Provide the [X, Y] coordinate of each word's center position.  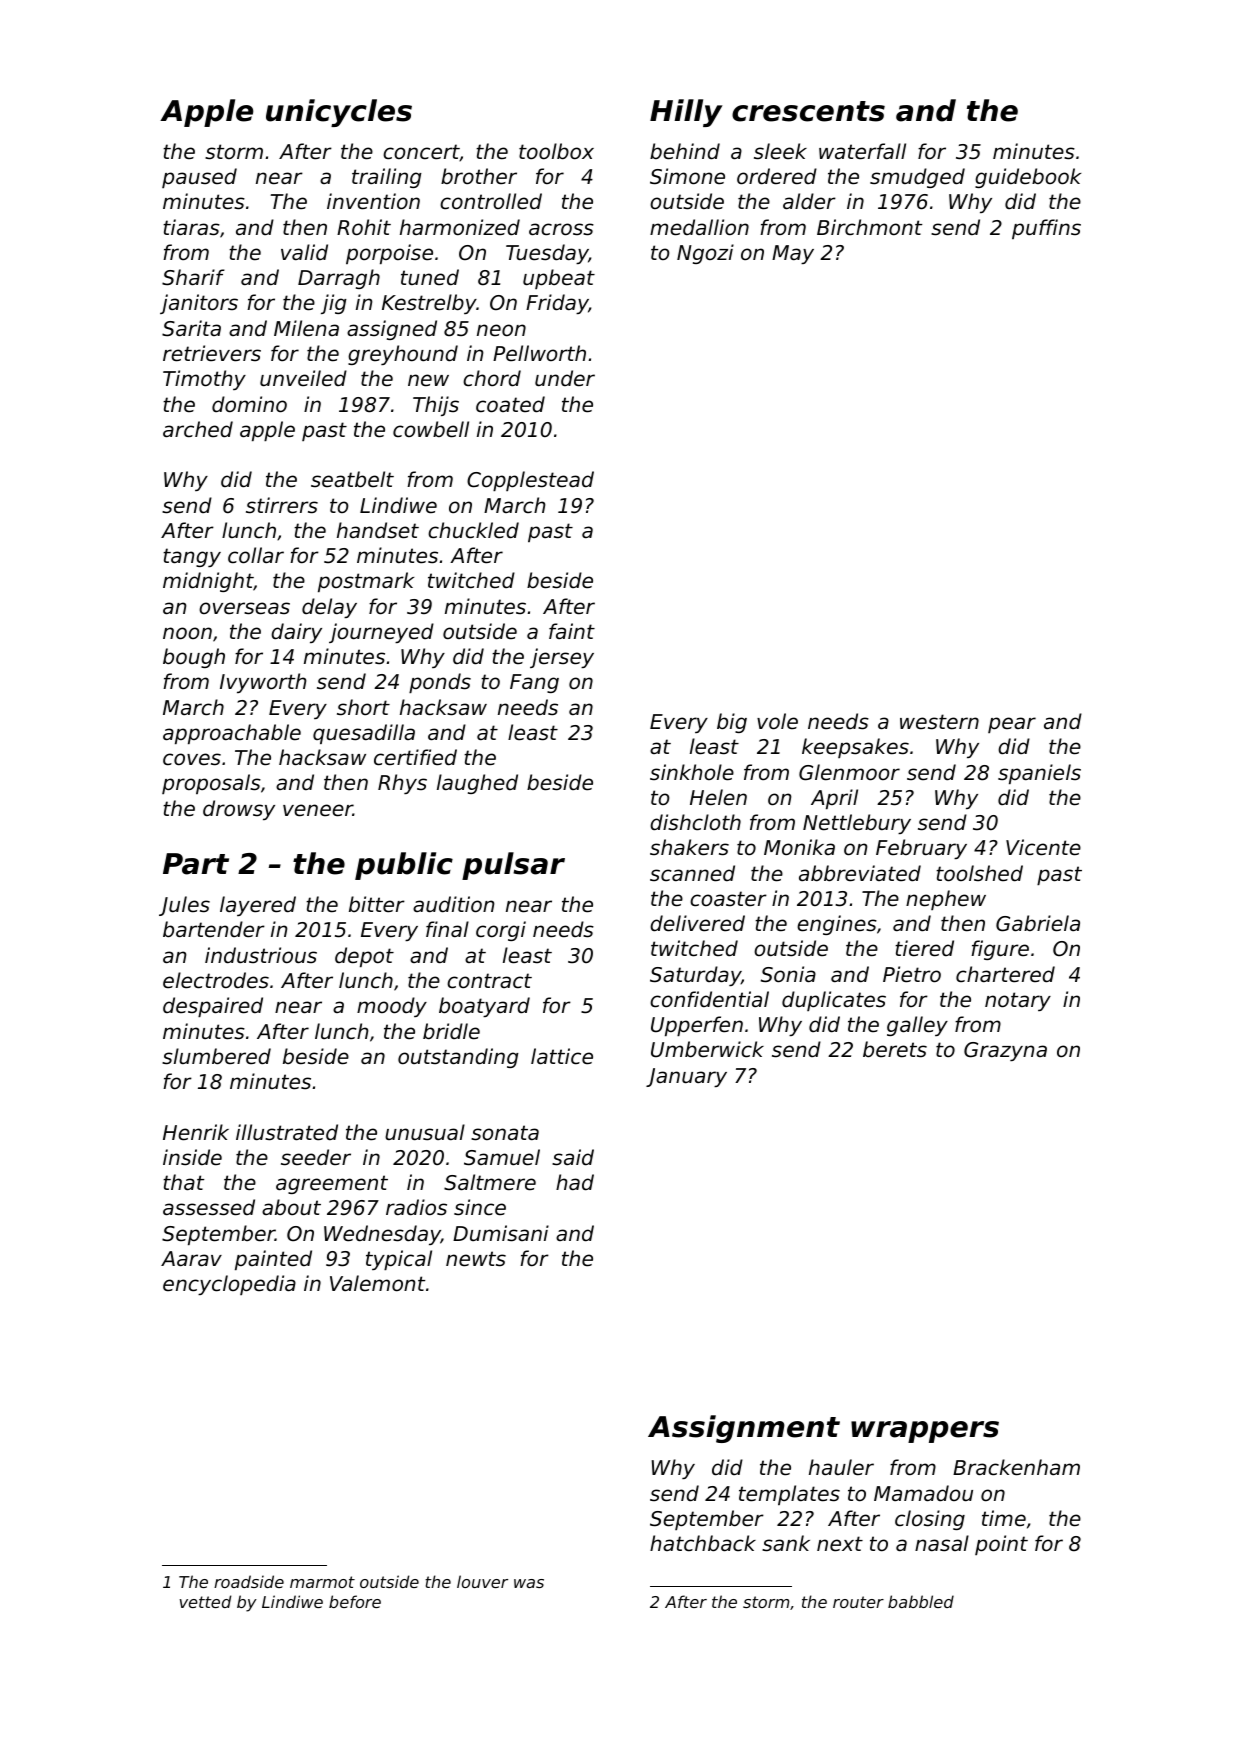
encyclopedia [229, 1285]
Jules [184, 906]
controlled [491, 201]
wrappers [925, 1432]
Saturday [695, 976]
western [939, 722]
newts [476, 1259]
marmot [322, 1582]
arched [198, 429]
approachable [232, 734]
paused [199, 178]
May [793, 254]
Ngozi [705, 254]
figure [1000, 950]
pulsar [513, 866]
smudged [917, 178]
